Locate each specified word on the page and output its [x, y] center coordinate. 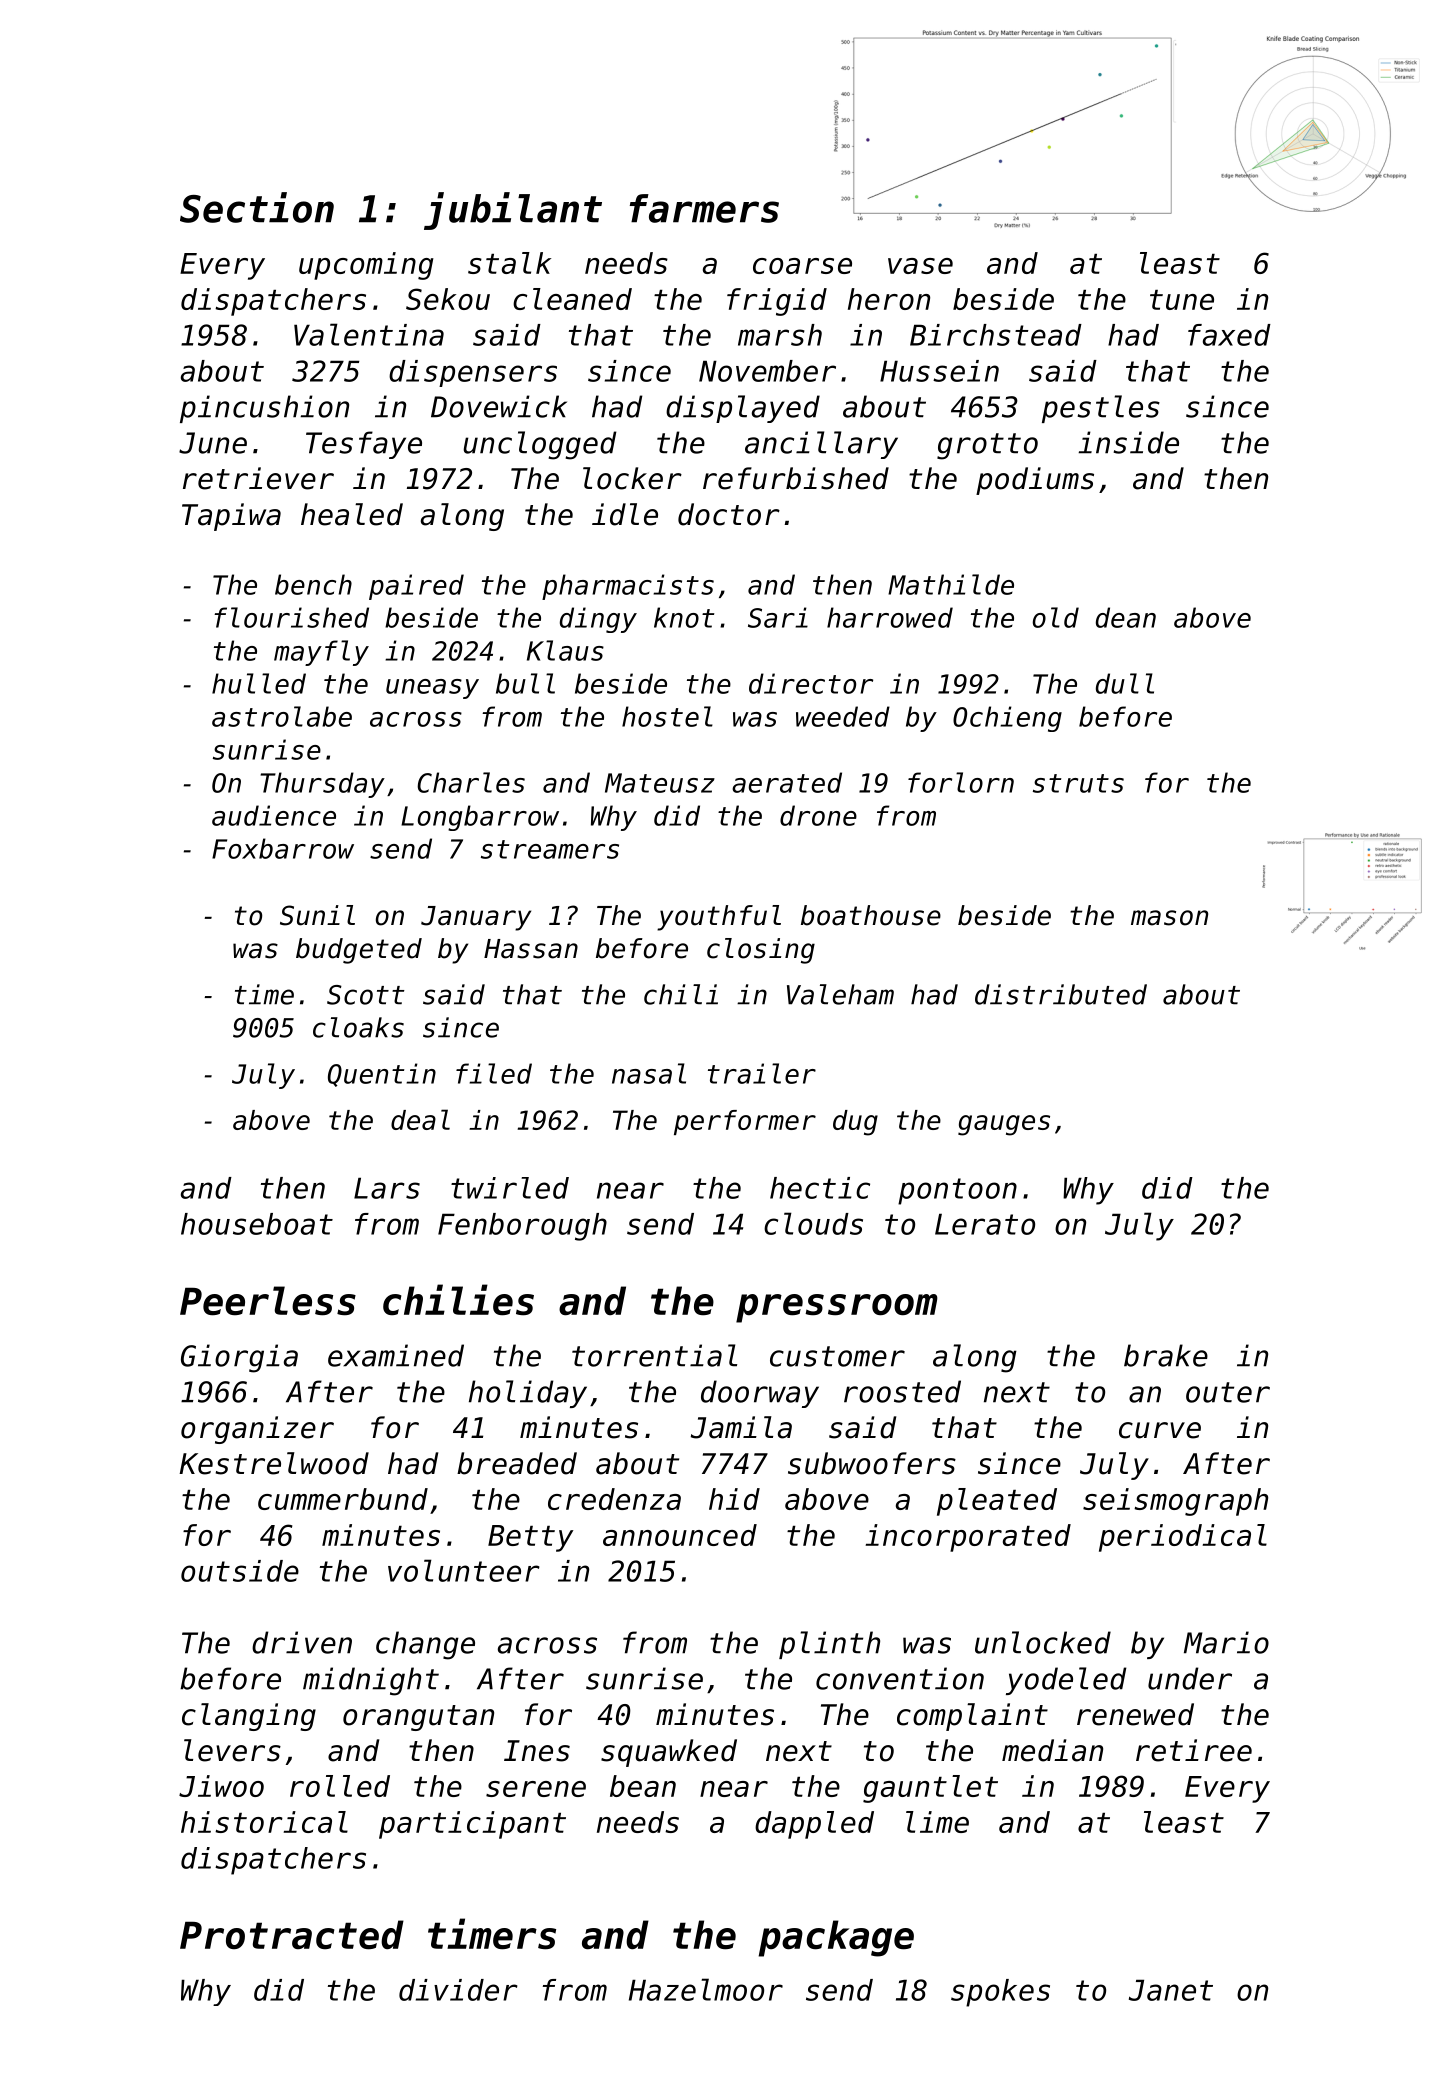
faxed [1229, 335]
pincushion [264, 409]
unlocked [1043, 1642]
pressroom [837, 1308]
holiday [528, 1394]
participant [472, 1825]
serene [536, 1789]
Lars [387, 1188]
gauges [1004, 1125]
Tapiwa [231, 517]
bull [525, 683]
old [1056, 617]
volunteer [464, 1570]
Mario [1226, 1642]
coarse [802, 266]
